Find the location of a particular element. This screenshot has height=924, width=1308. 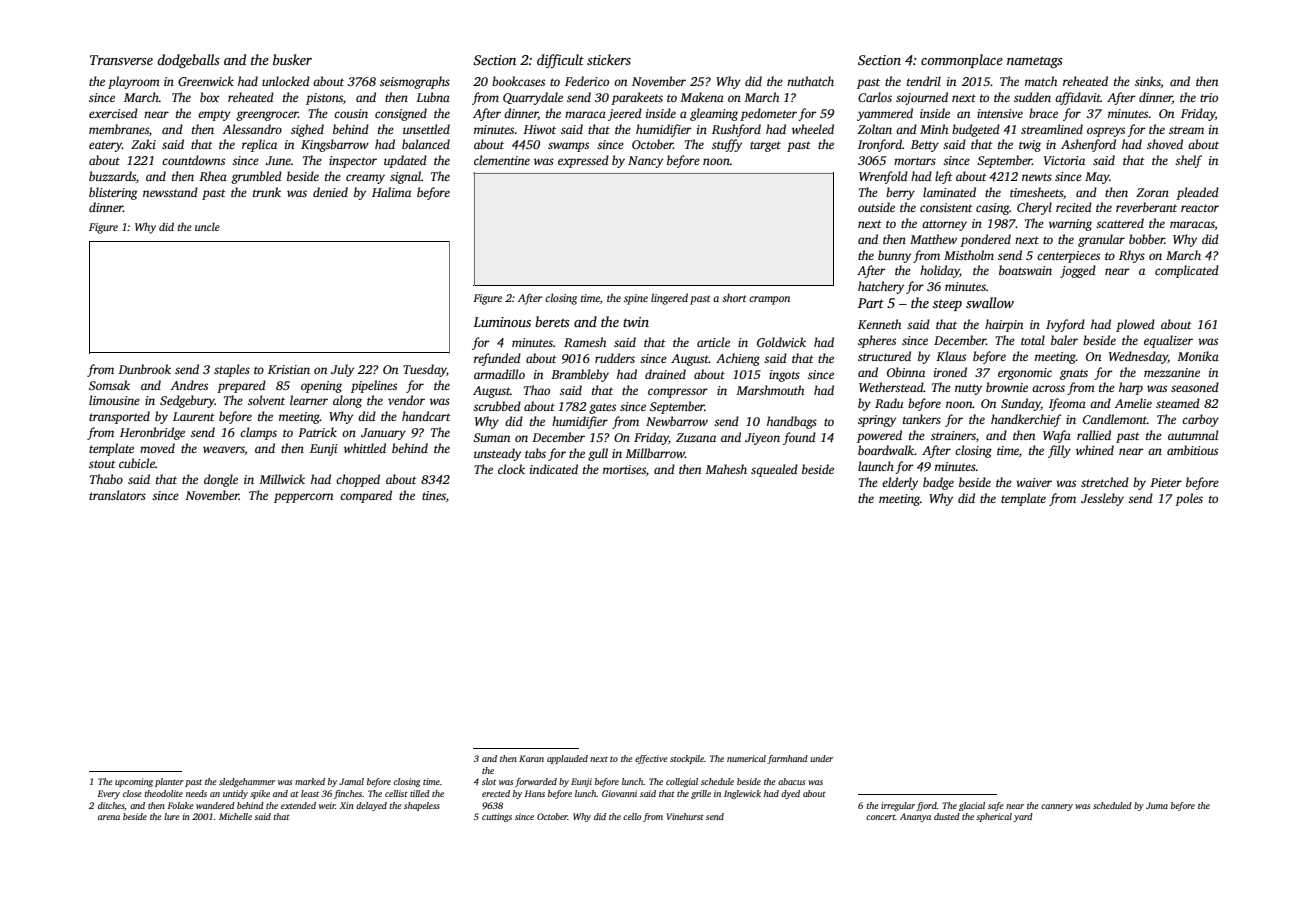

stockpile is located at coordinates (687, 759).
